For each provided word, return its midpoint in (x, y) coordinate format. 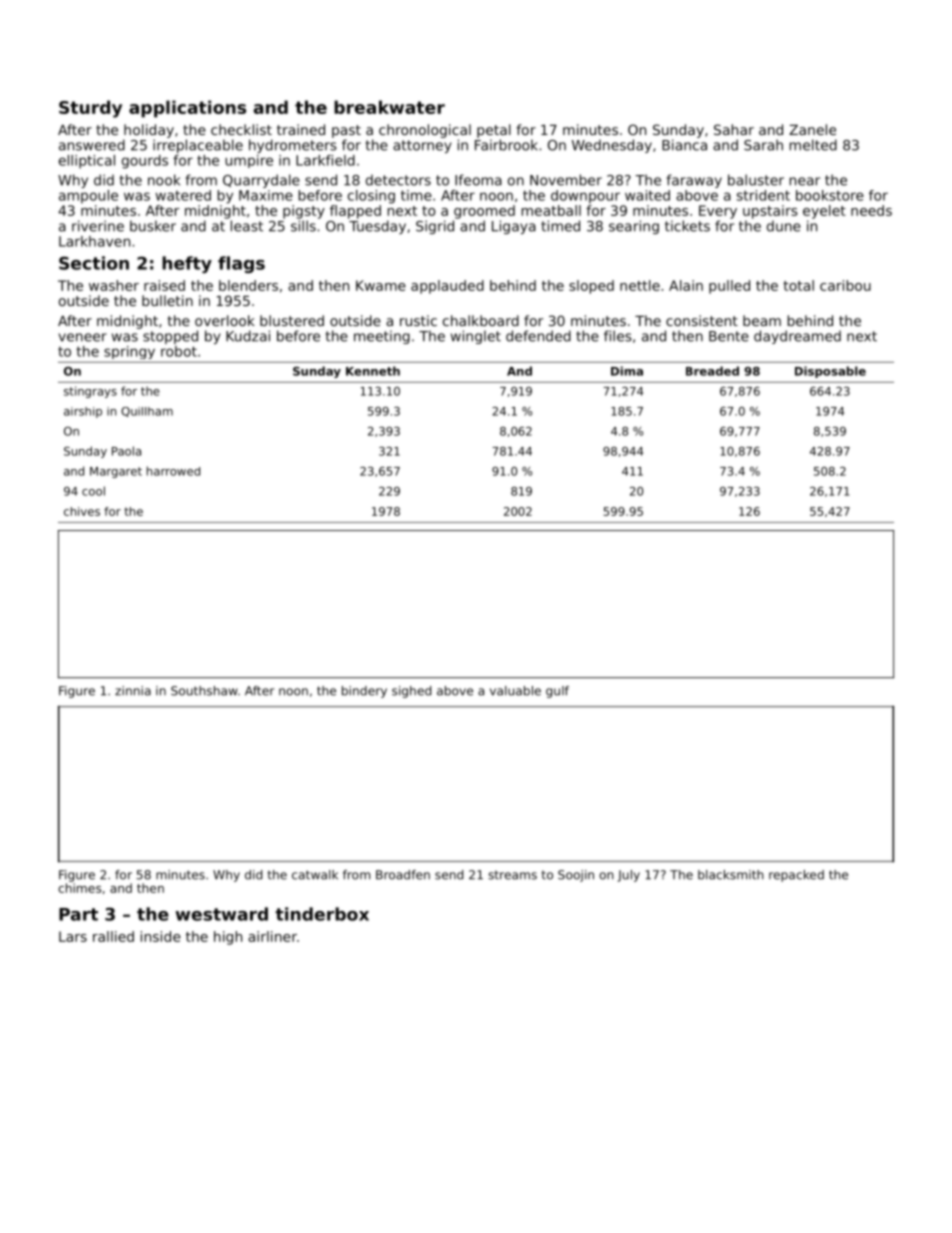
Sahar (734, 129)
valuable (515, 691)
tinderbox (322, 914)
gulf (557, 692)
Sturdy (90, 109)
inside (161, 936)
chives (82, 511)
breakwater (389, 107)
